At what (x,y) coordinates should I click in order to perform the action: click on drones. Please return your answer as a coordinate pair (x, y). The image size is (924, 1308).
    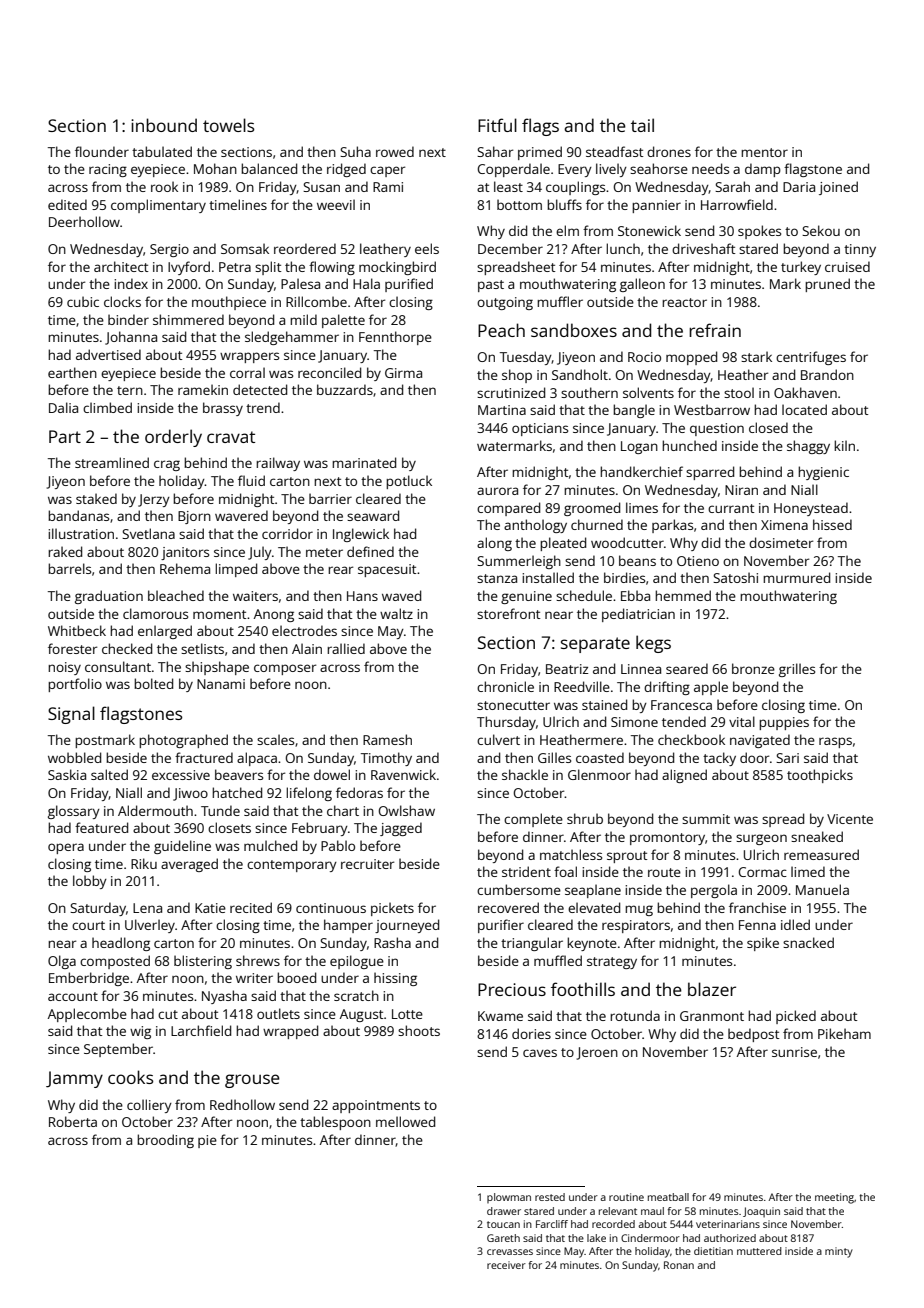
    Looking at the image, I should click on (669, 151).
